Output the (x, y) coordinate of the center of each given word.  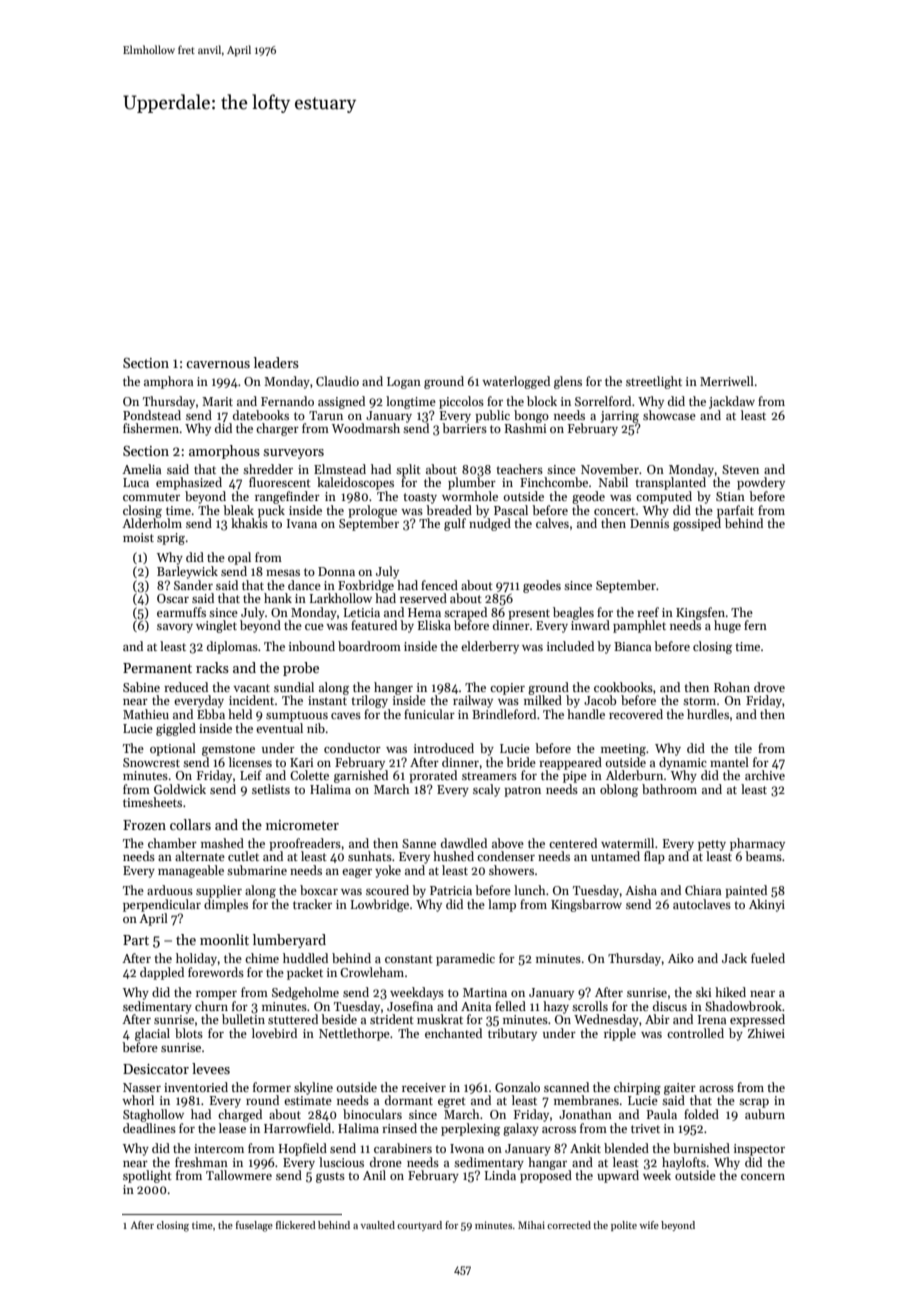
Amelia (141, 469)
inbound (312, 646)
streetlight (654, 382)
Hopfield (303, 1149)
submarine (257, 870)
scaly (486, 790)
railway (473, 701)
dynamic (683, 763)
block (542, 401)
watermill (627, 843)
